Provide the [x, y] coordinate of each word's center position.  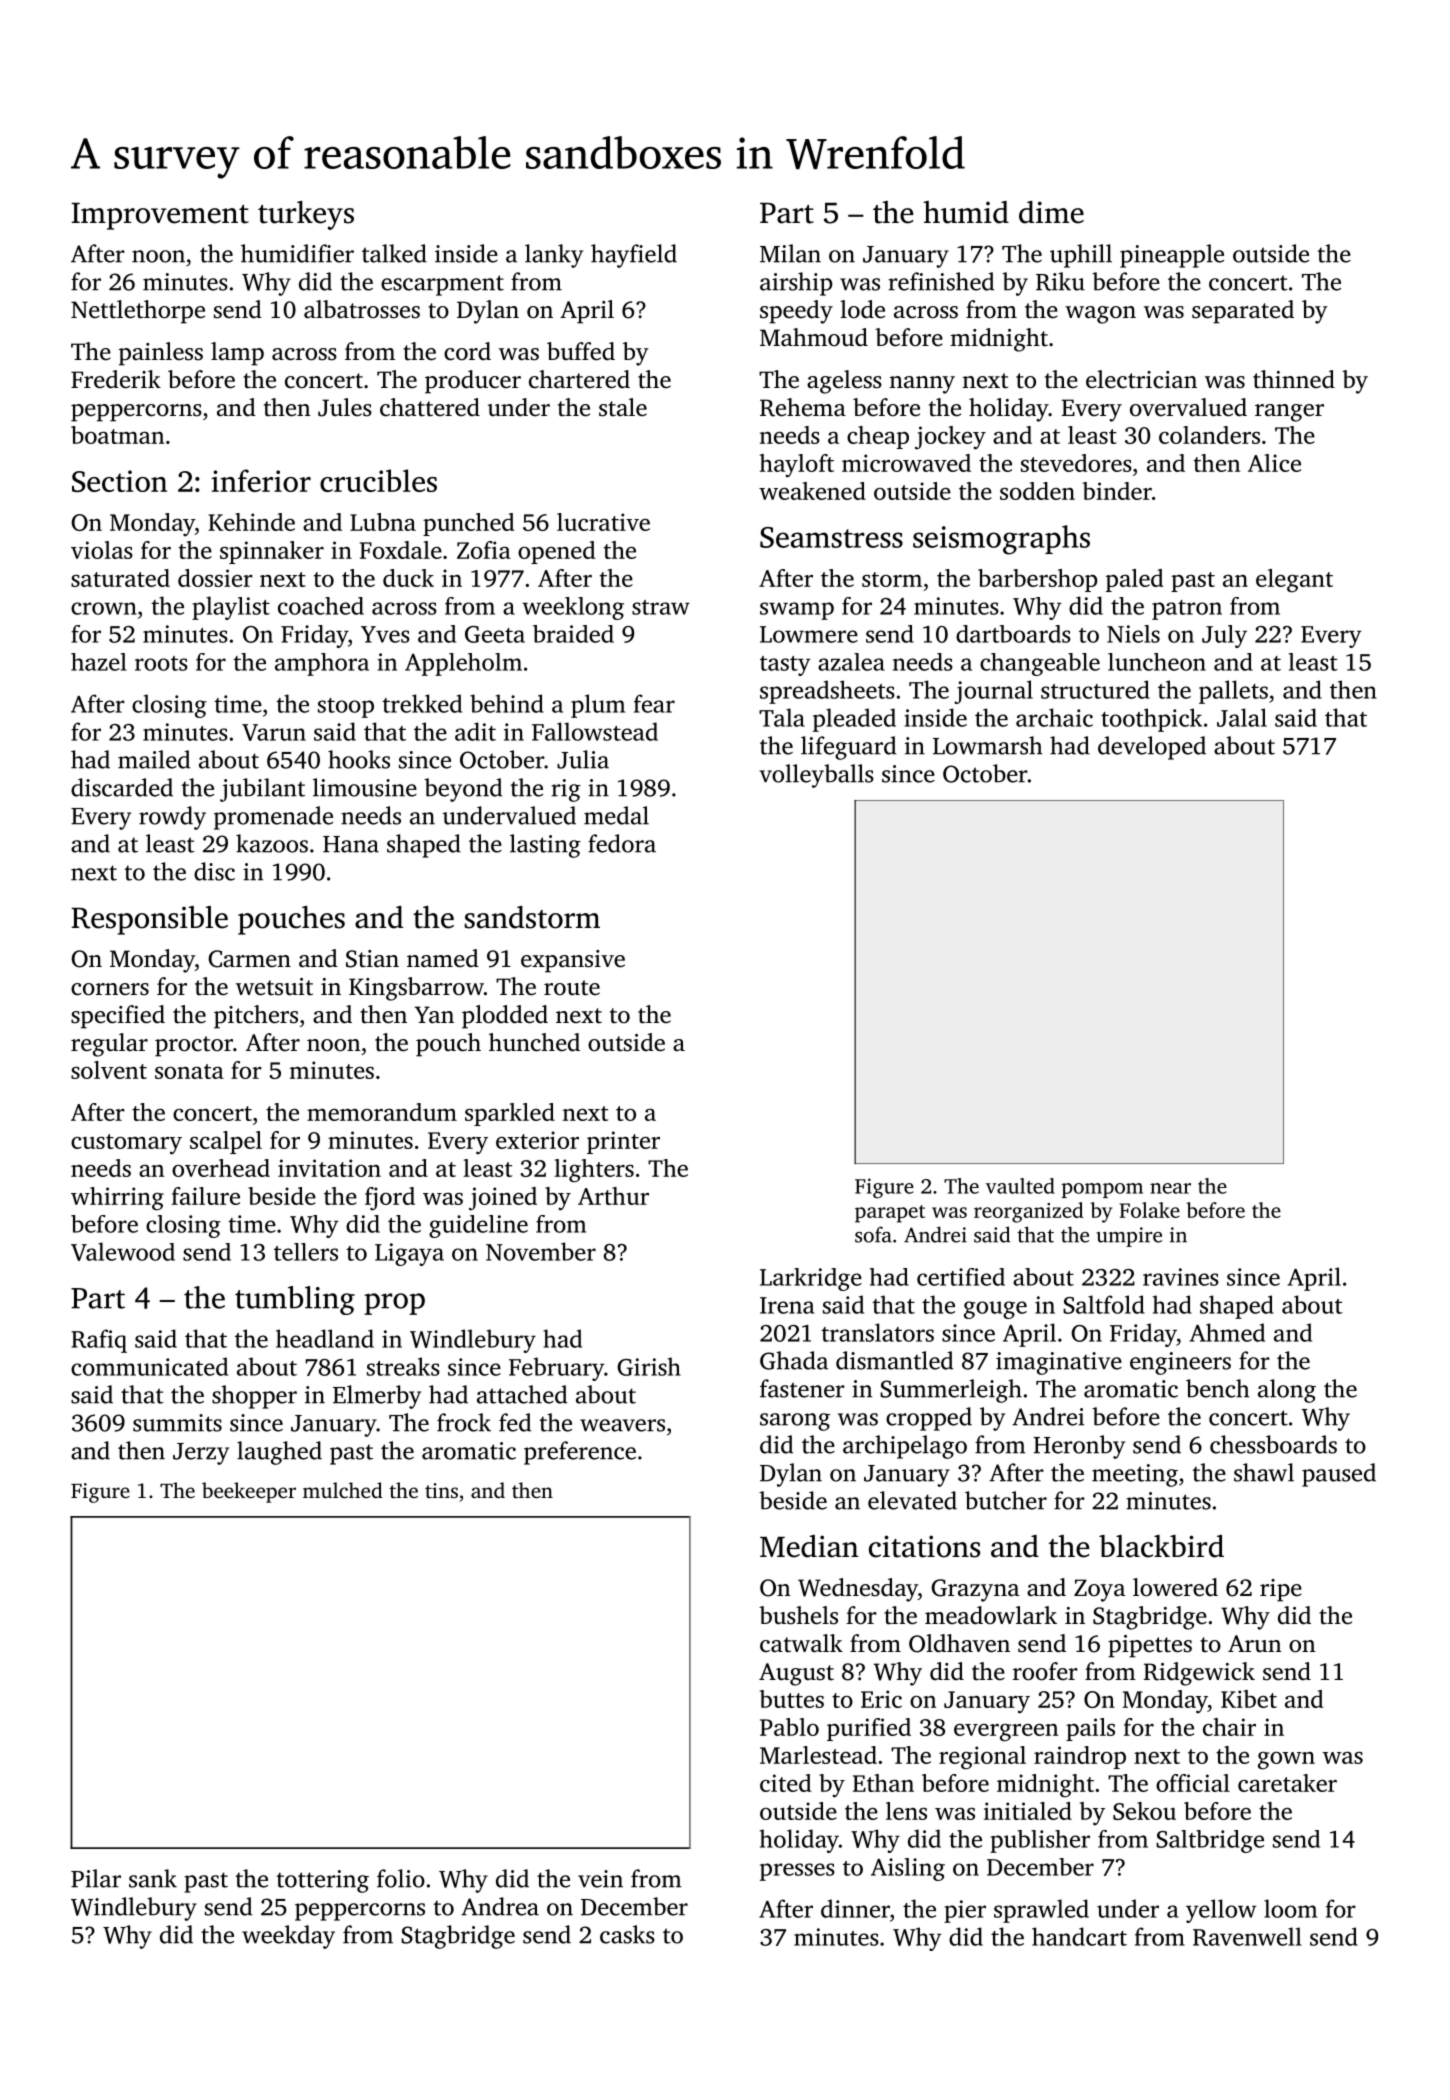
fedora [622, 843]
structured [1095, 689]
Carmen [249, 959]
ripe [1281, 1590]
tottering [322, 1881]
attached [522, 1394]
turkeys [306, 215]
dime [1051, 212]
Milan [790, 253]
